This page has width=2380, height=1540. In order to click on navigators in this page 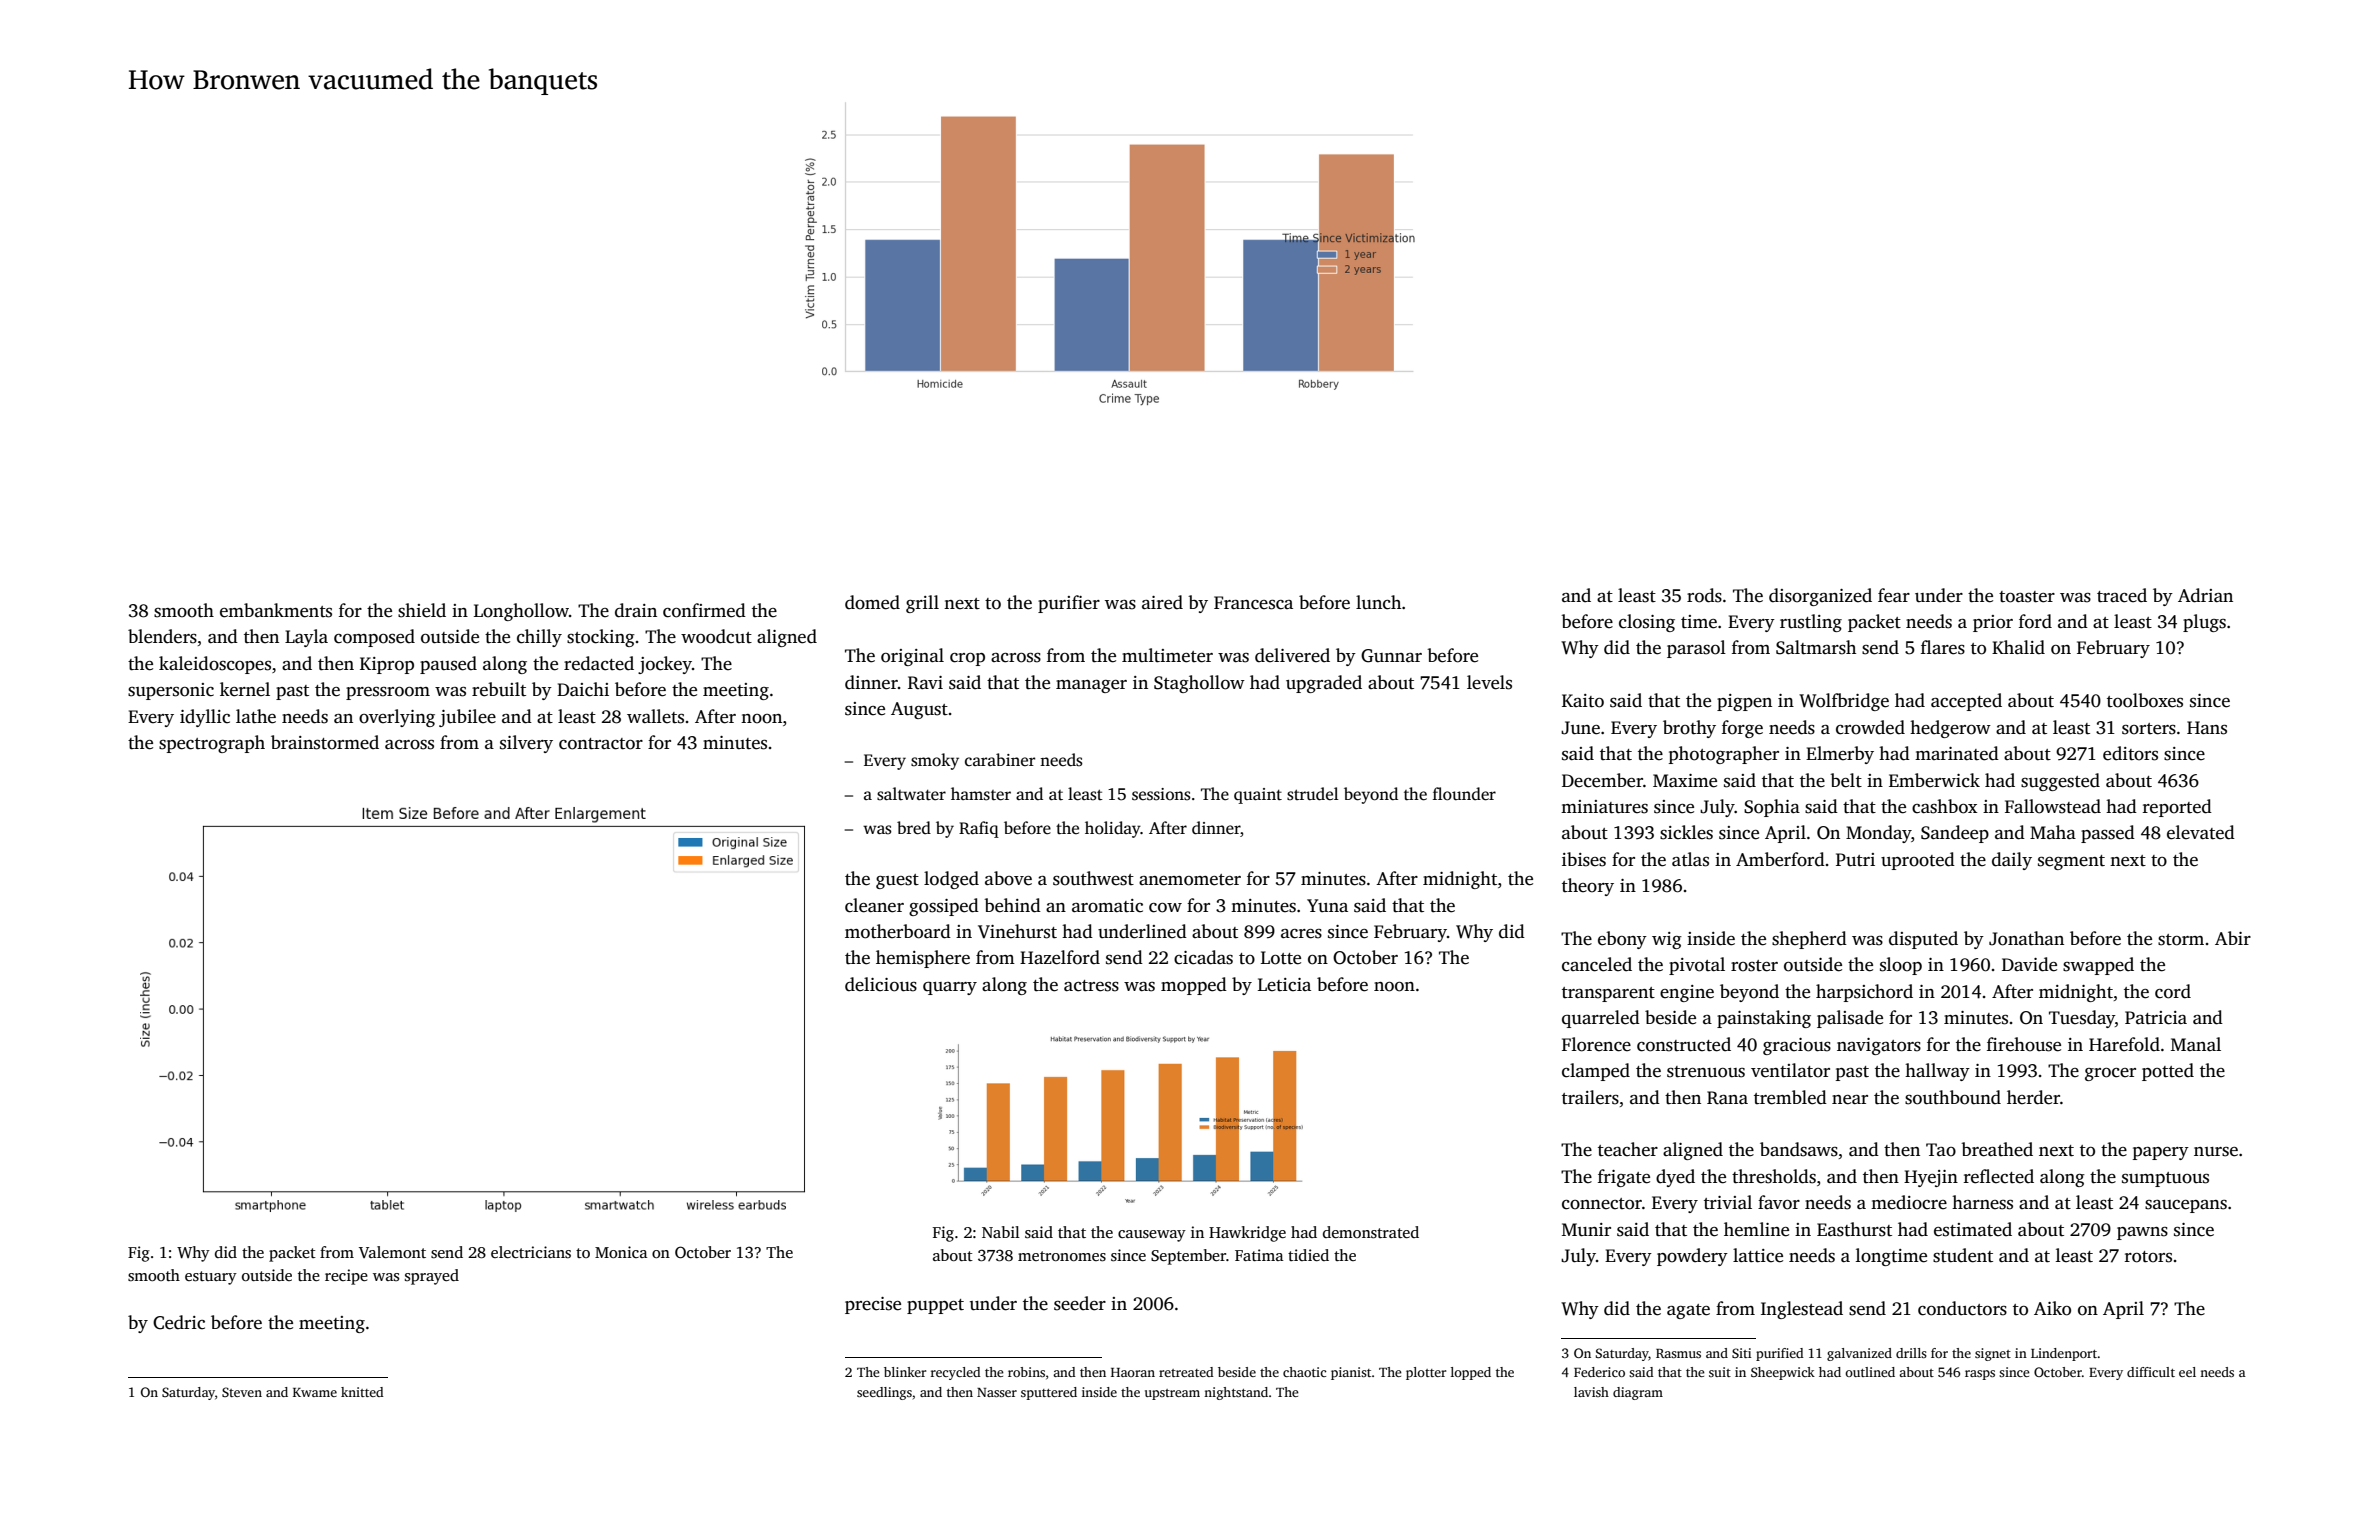, I will do `click(1879, 1046)`.
